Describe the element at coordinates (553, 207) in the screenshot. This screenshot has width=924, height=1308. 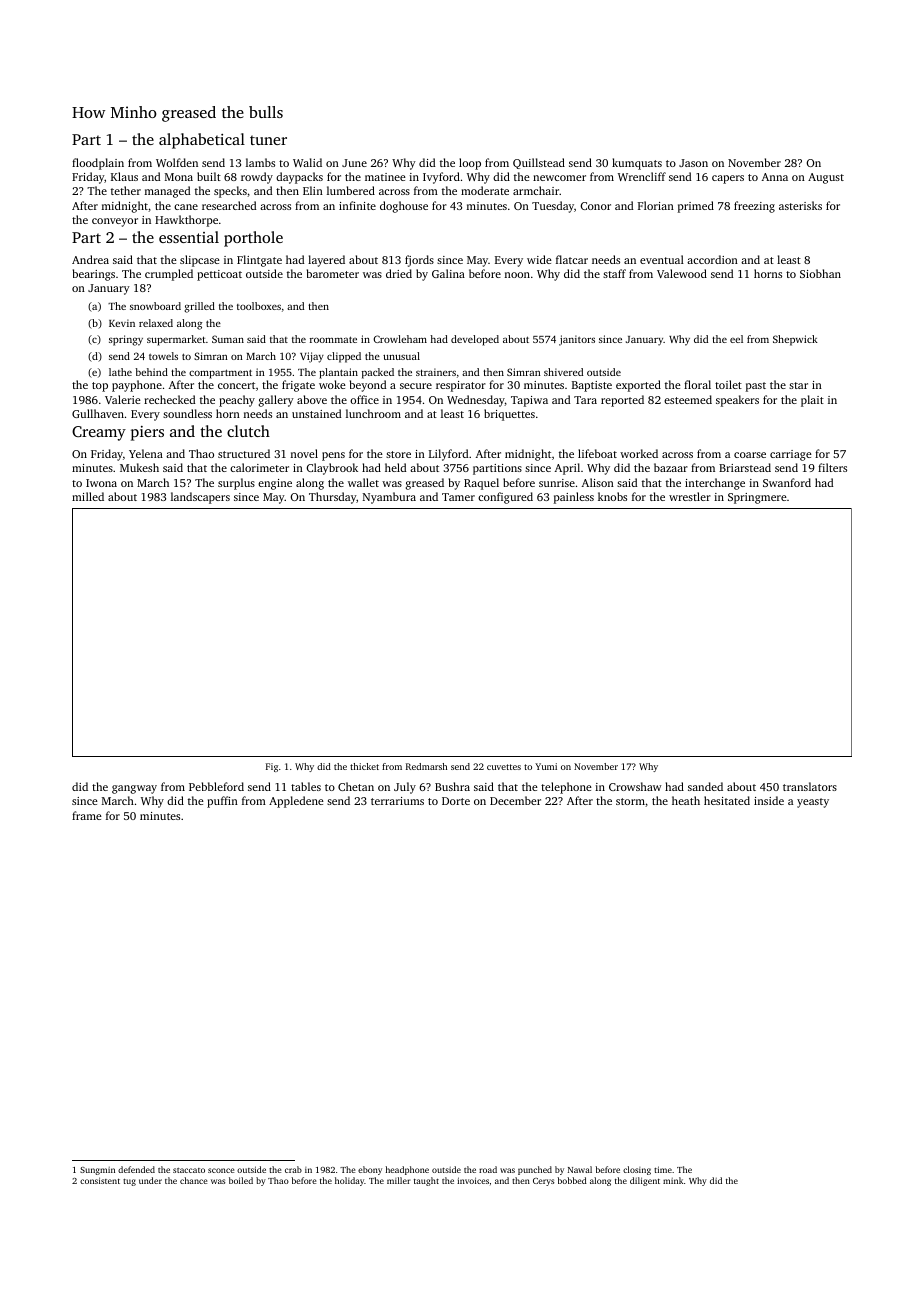
I see `Tuesday` at that location.
